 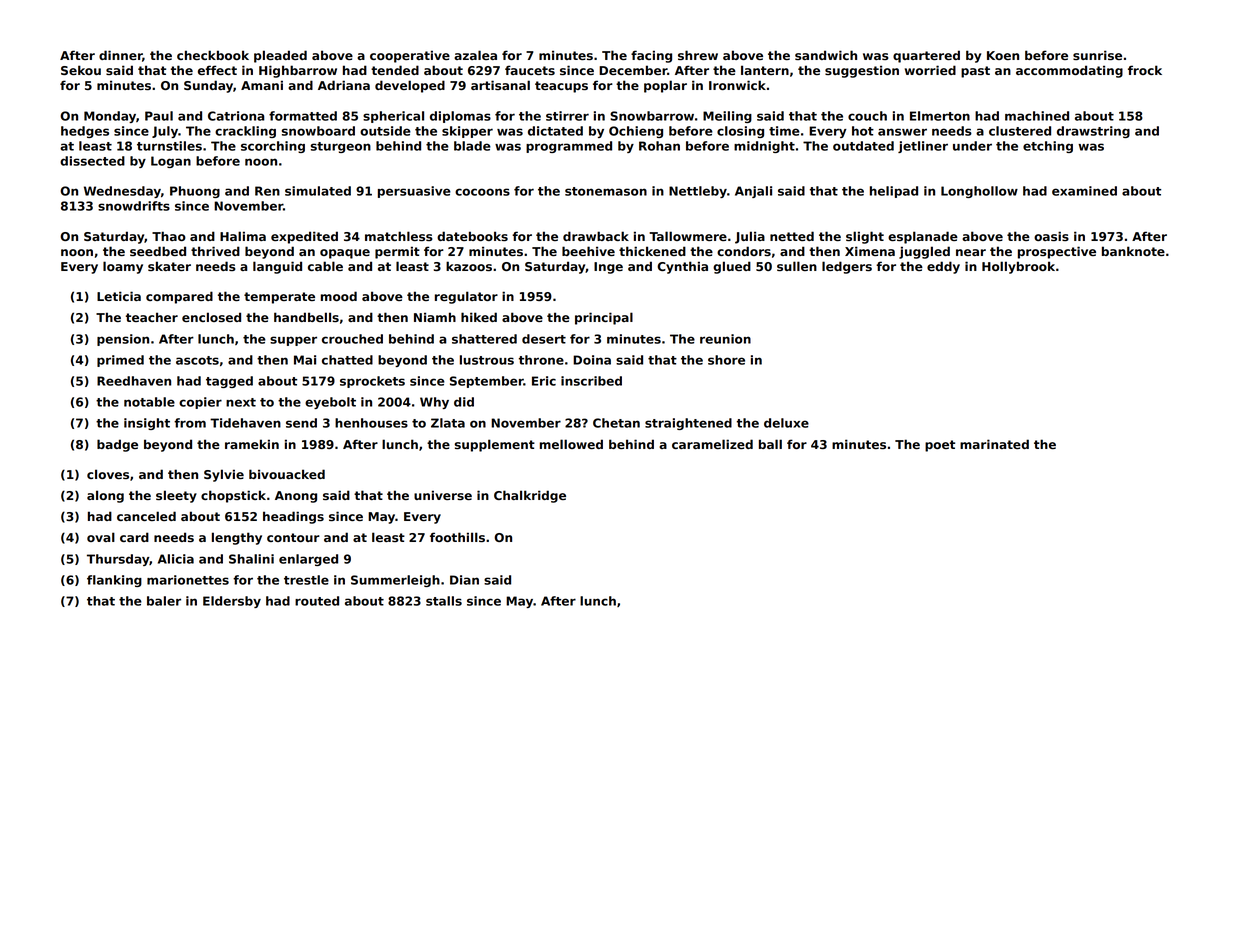 I want to click on Elmerton, so click(x=940, y=116).
